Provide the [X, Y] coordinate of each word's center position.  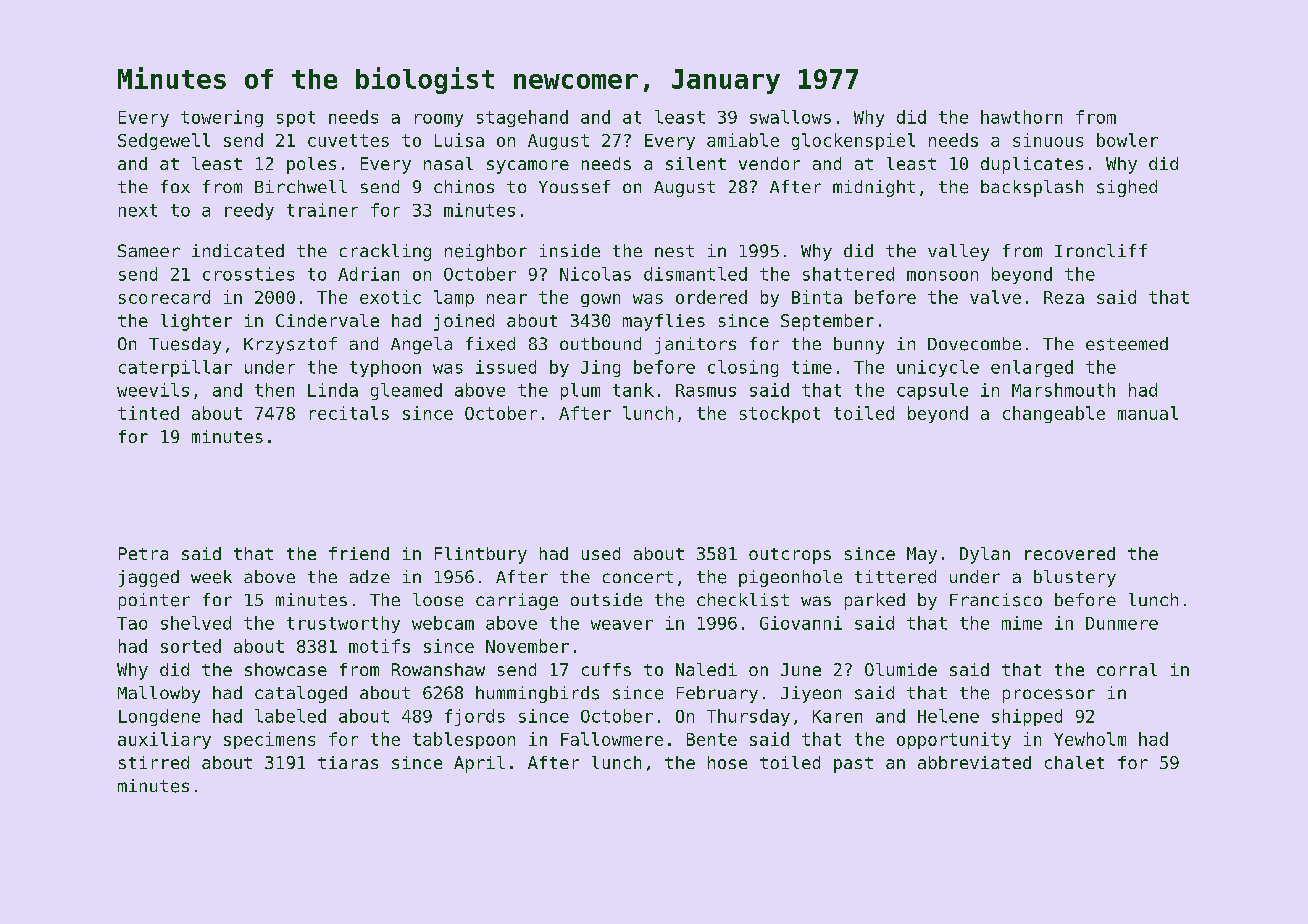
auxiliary [164, 740]
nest [674, 251]
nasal [448, 163]
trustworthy [343, 624]
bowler [1127, 140]
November [527, 646]
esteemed [1127, 344]
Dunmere [1122, 623]
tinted [148, 413]
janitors [695, 345]
